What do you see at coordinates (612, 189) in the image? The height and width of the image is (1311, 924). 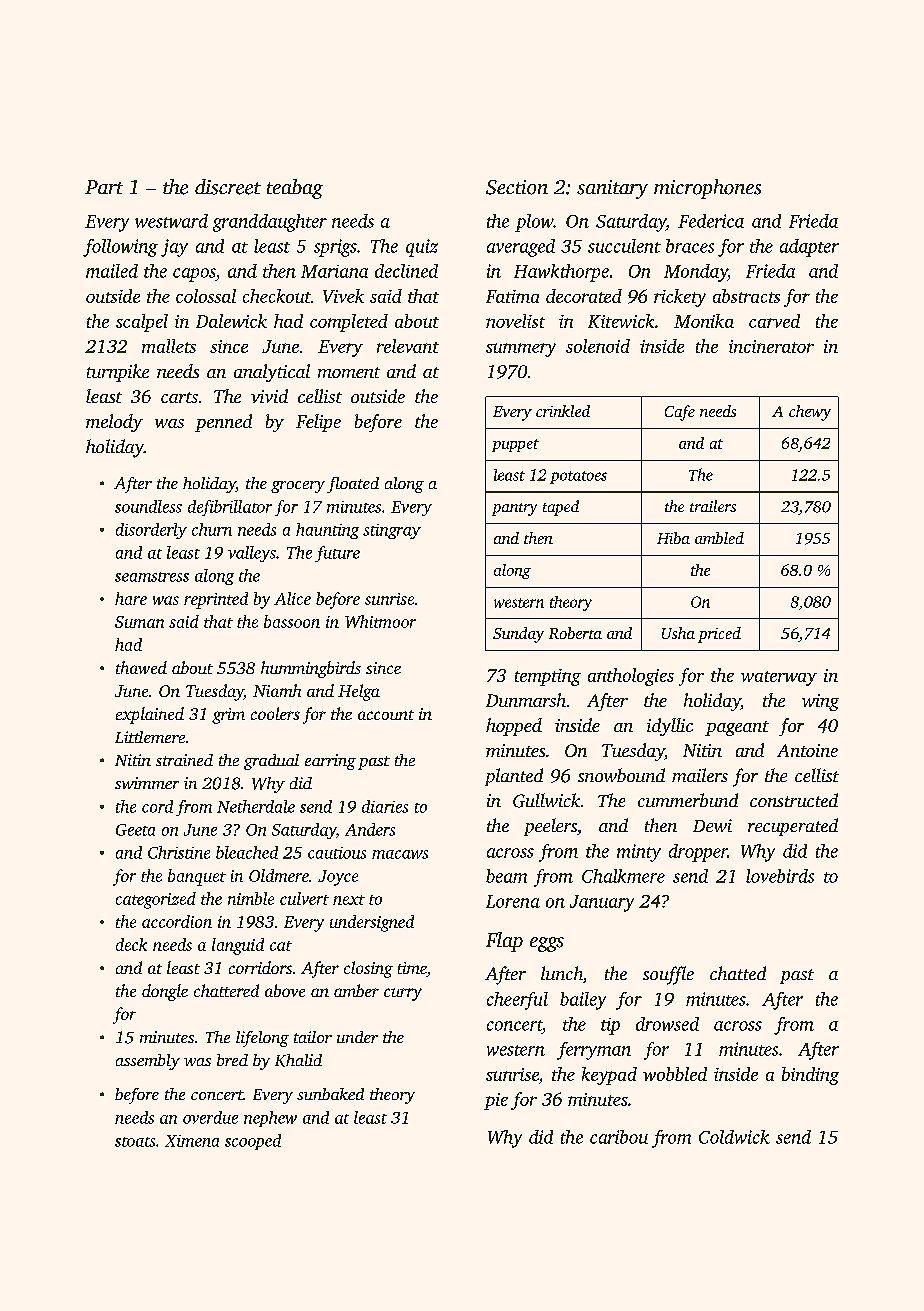 I see `sanitary` at bounding box center [612, 189].
